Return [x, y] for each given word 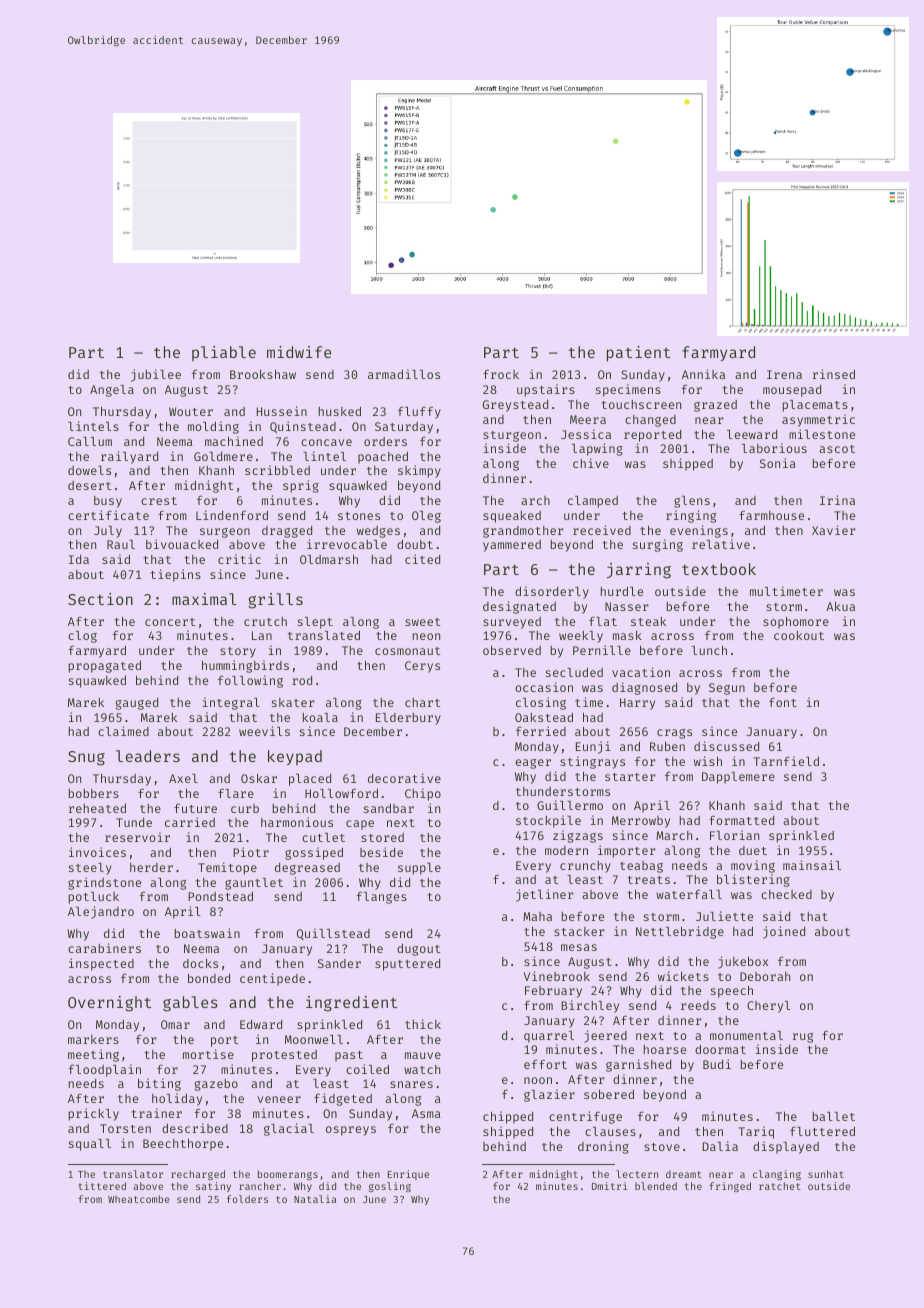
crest [159, 501]
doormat [720, 1049]
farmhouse [771, 515]
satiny [213, 1187]
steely [90, 869]
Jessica [586, 434]
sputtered [407, 965]
